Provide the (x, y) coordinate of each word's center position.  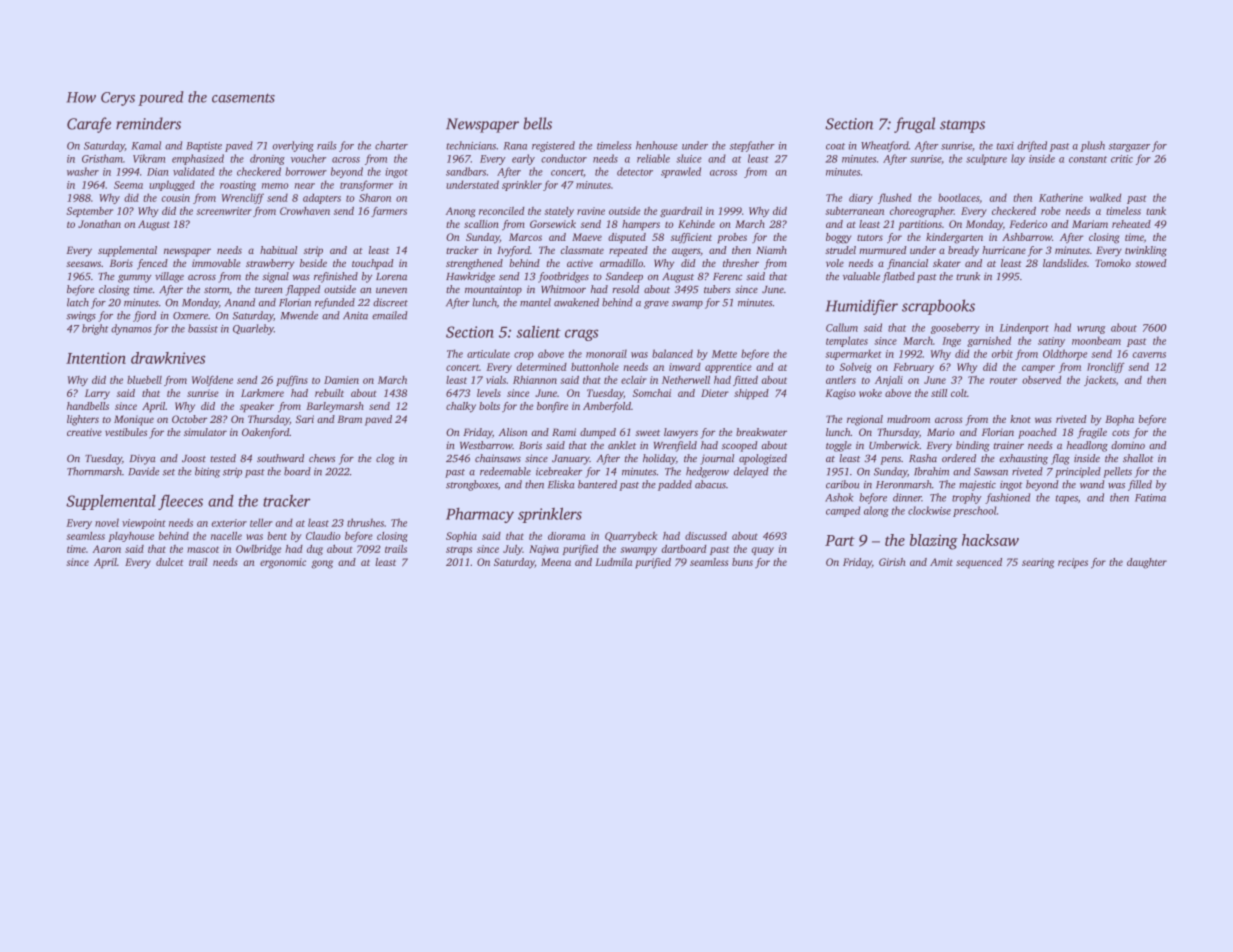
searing (1038, 563)
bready (963, 251)
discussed (706, 536)
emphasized (198, 159)
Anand (240, 302)
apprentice (728, 368)
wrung (1091, 330)
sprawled (681, 172)
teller (261, 522)
